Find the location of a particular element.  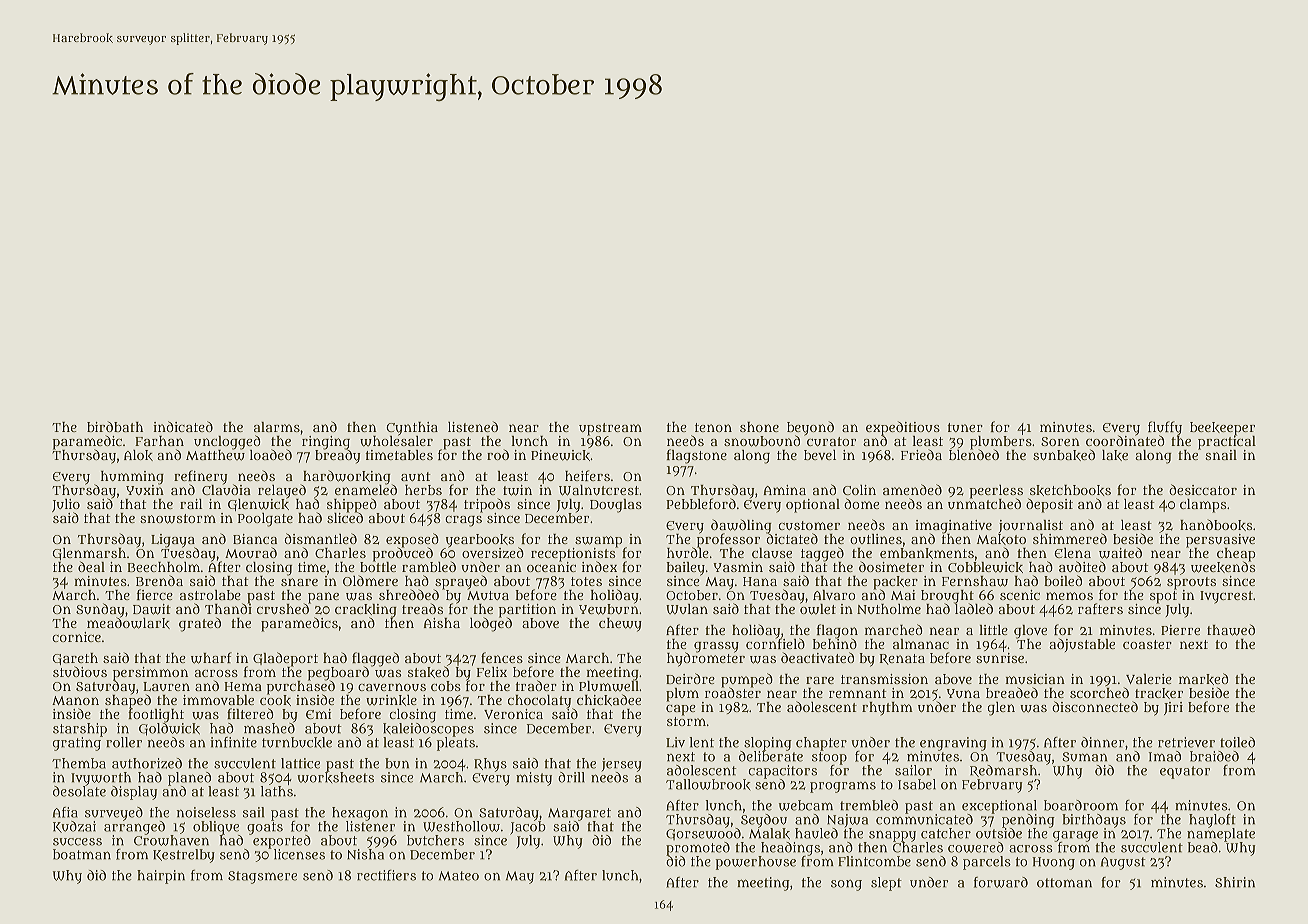

braided is located at coordinates (1214, 756).
